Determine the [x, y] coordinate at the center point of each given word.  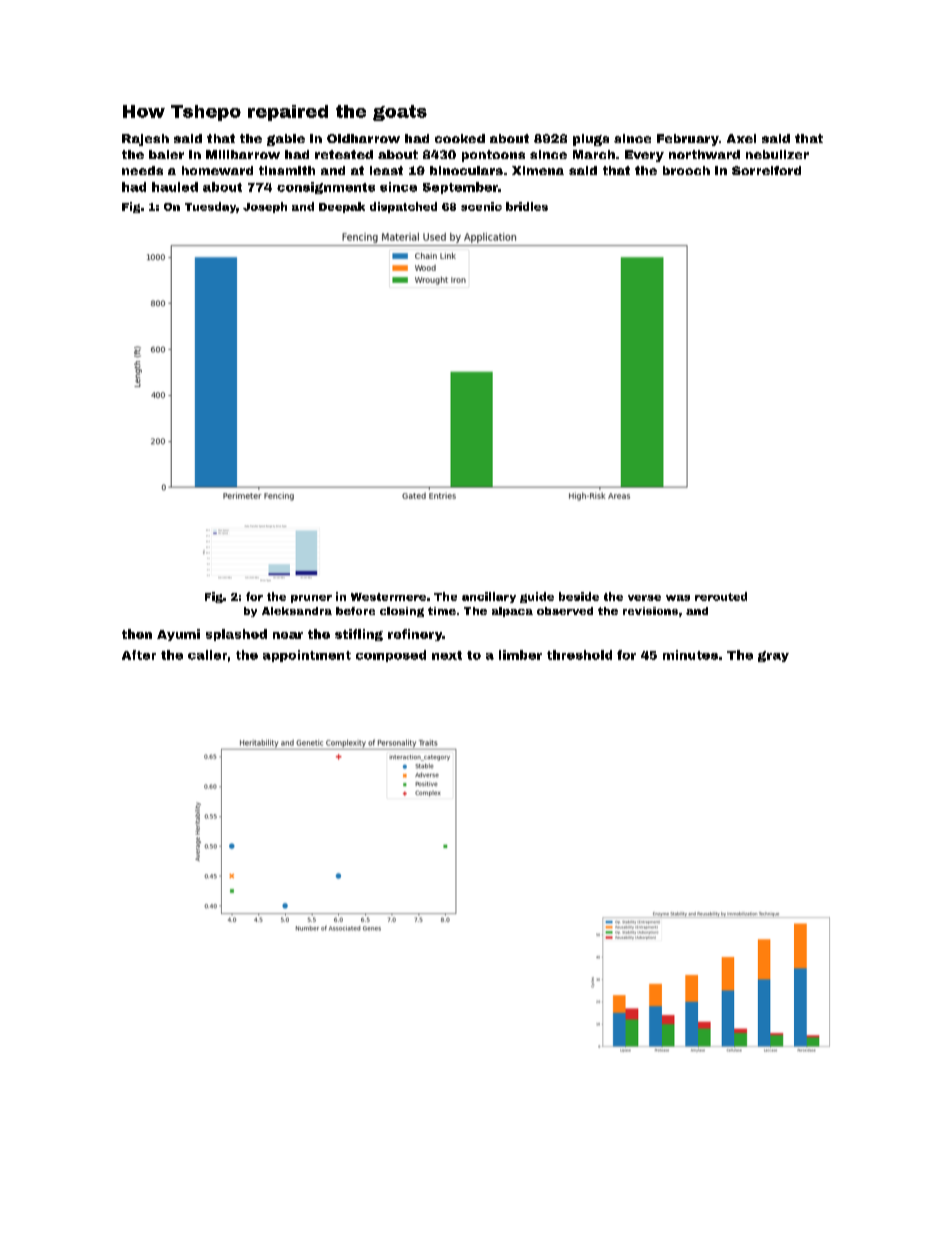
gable [286, 140]
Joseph [265, 207]
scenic [481, 206]
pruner [311, 599]
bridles [527, 206]
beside [579, 596]
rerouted [721, 596]
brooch [686, 170]
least [386, 170]
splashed [236, 635]
